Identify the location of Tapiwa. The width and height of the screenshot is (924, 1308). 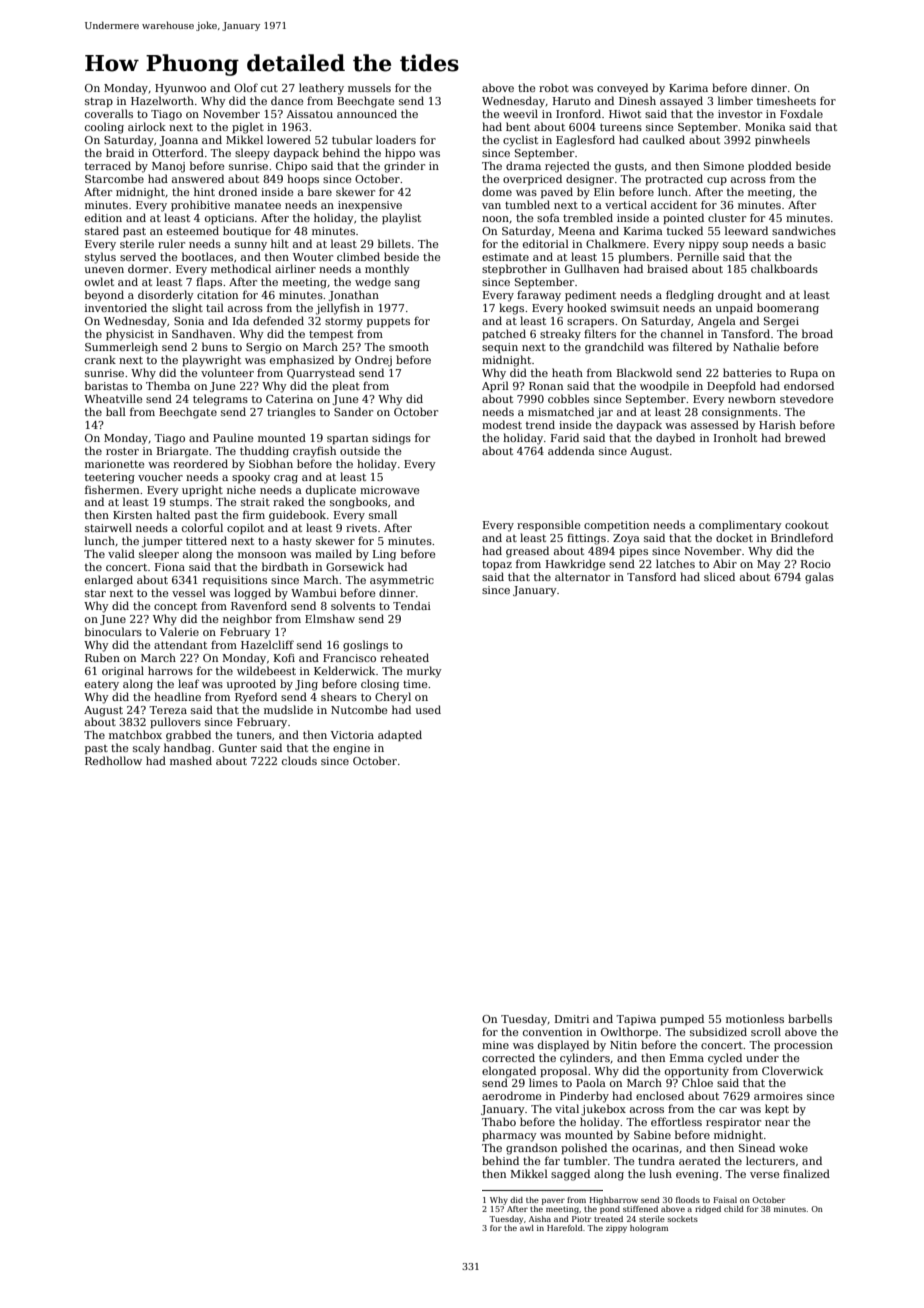
(636, 1020).
